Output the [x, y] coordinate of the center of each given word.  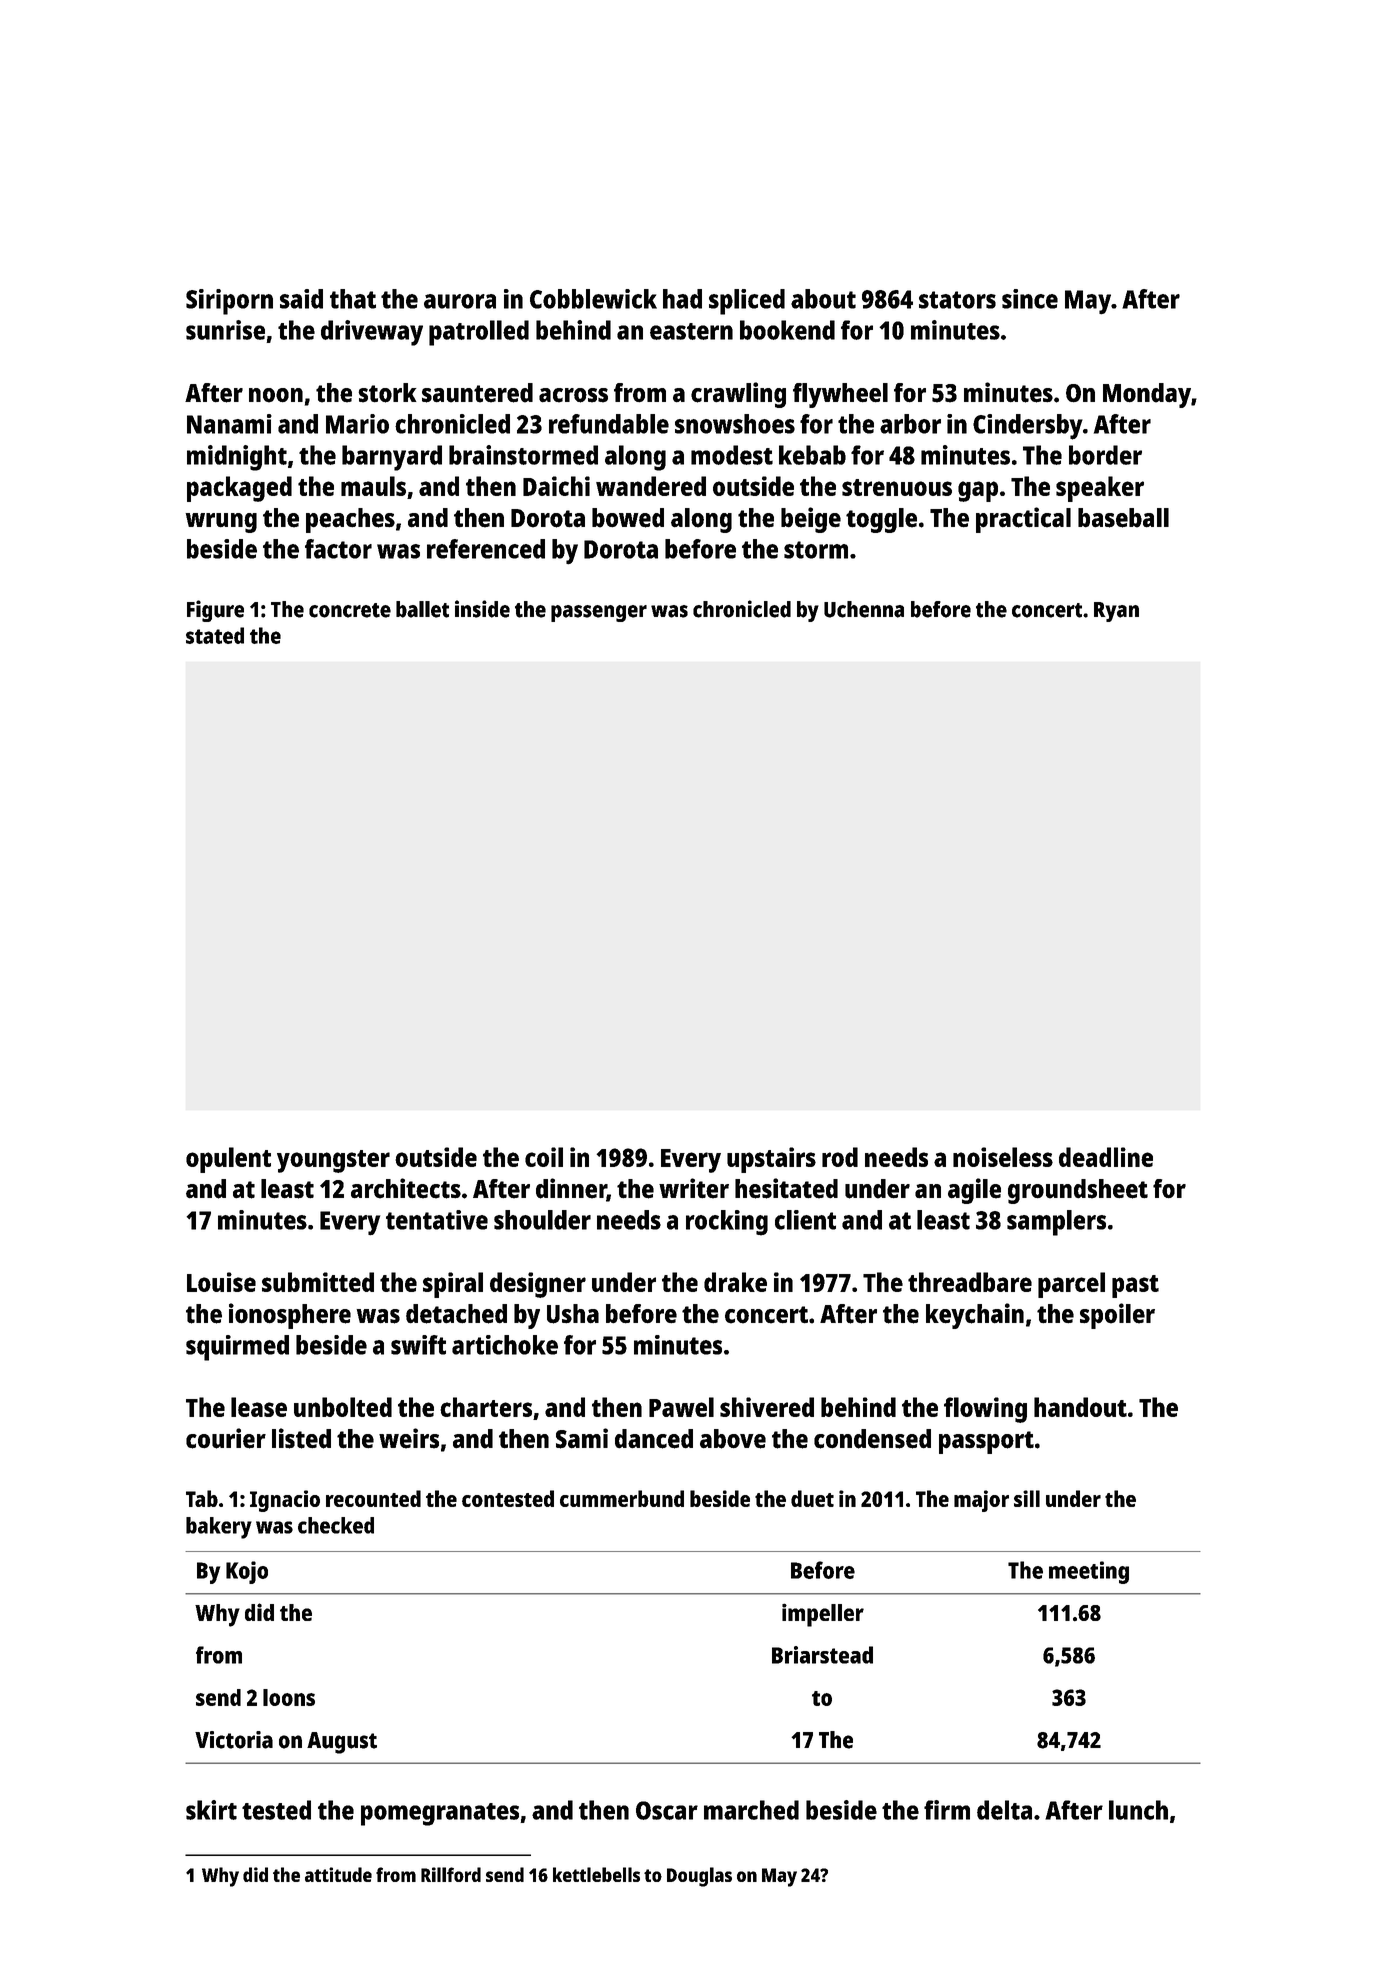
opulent [228, 1160]
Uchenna [864, 609]
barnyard [392, 458]
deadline [1106, 1157]
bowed [628, 518]
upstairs [771, 1160]
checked [336, 1525]
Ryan [1116, 612]
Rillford [451, 1874]
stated [215, 635]
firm [947, 1810]
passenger [599, 613]
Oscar [667, 1810]
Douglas [699, 1877]
